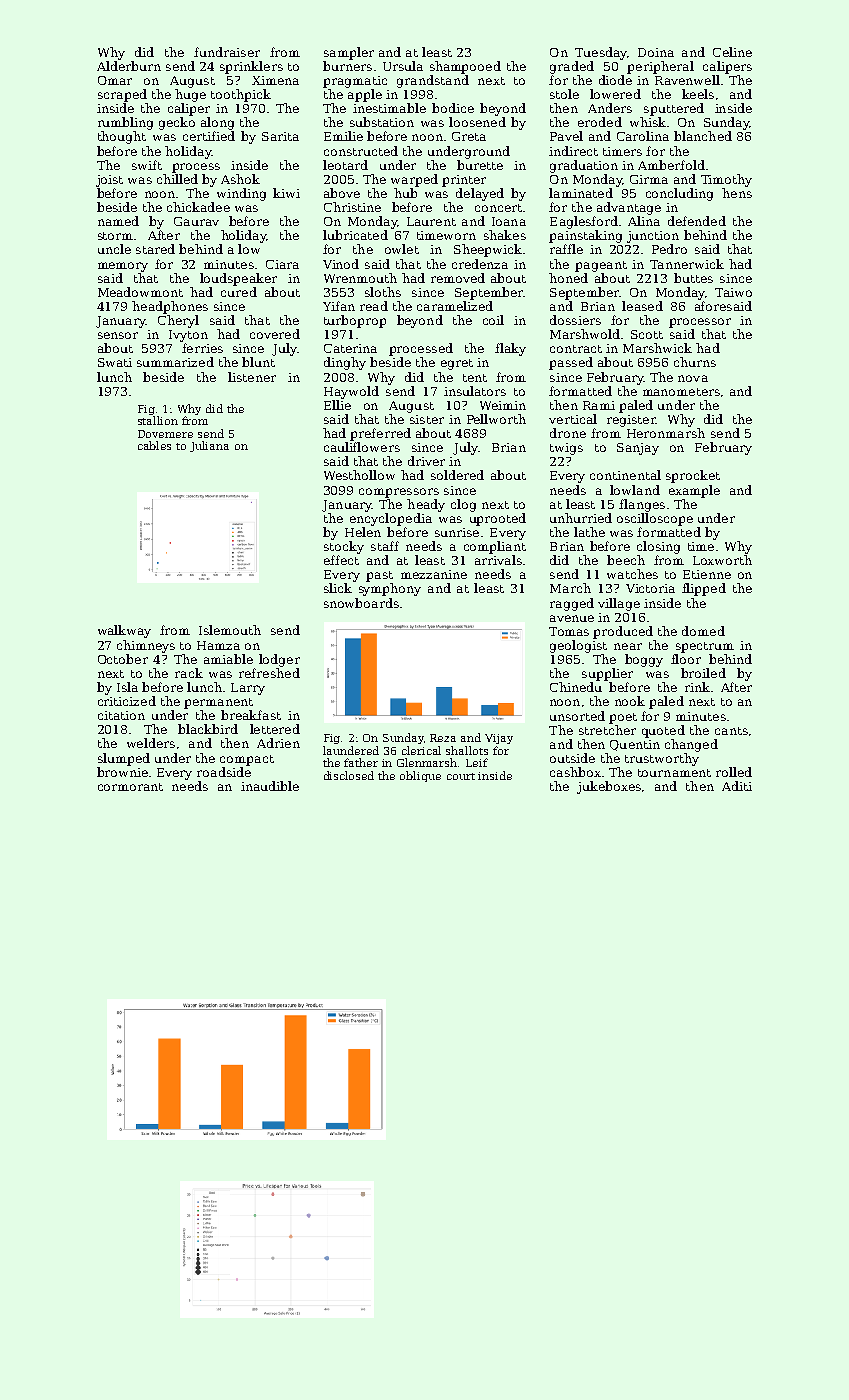 This page has height=1400, width=849. What do you see at coordinates (338, 588) in the page?
I see `slick` at bounding box center [338, 588].
